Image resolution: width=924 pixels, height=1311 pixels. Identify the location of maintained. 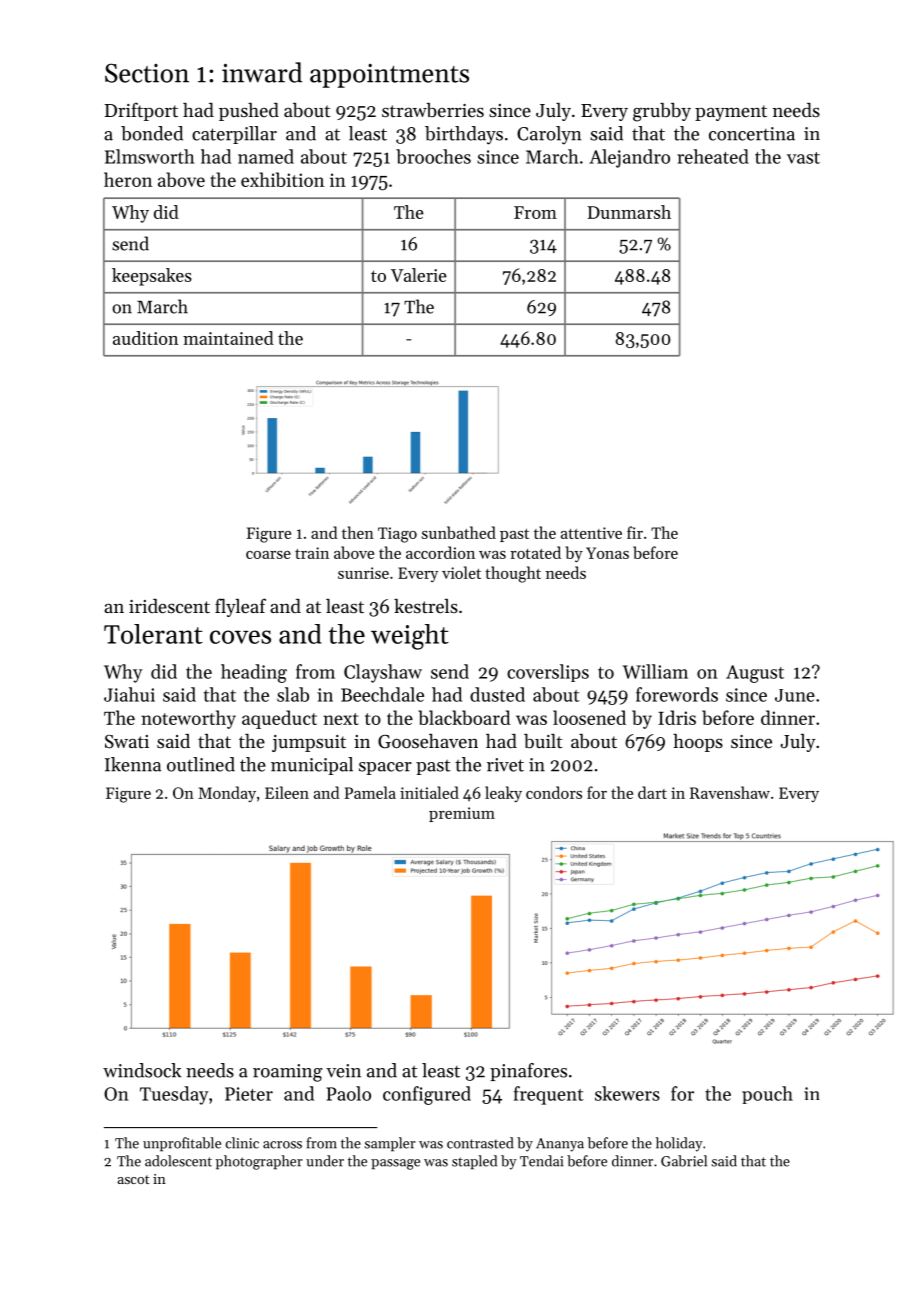
(228, 338).
